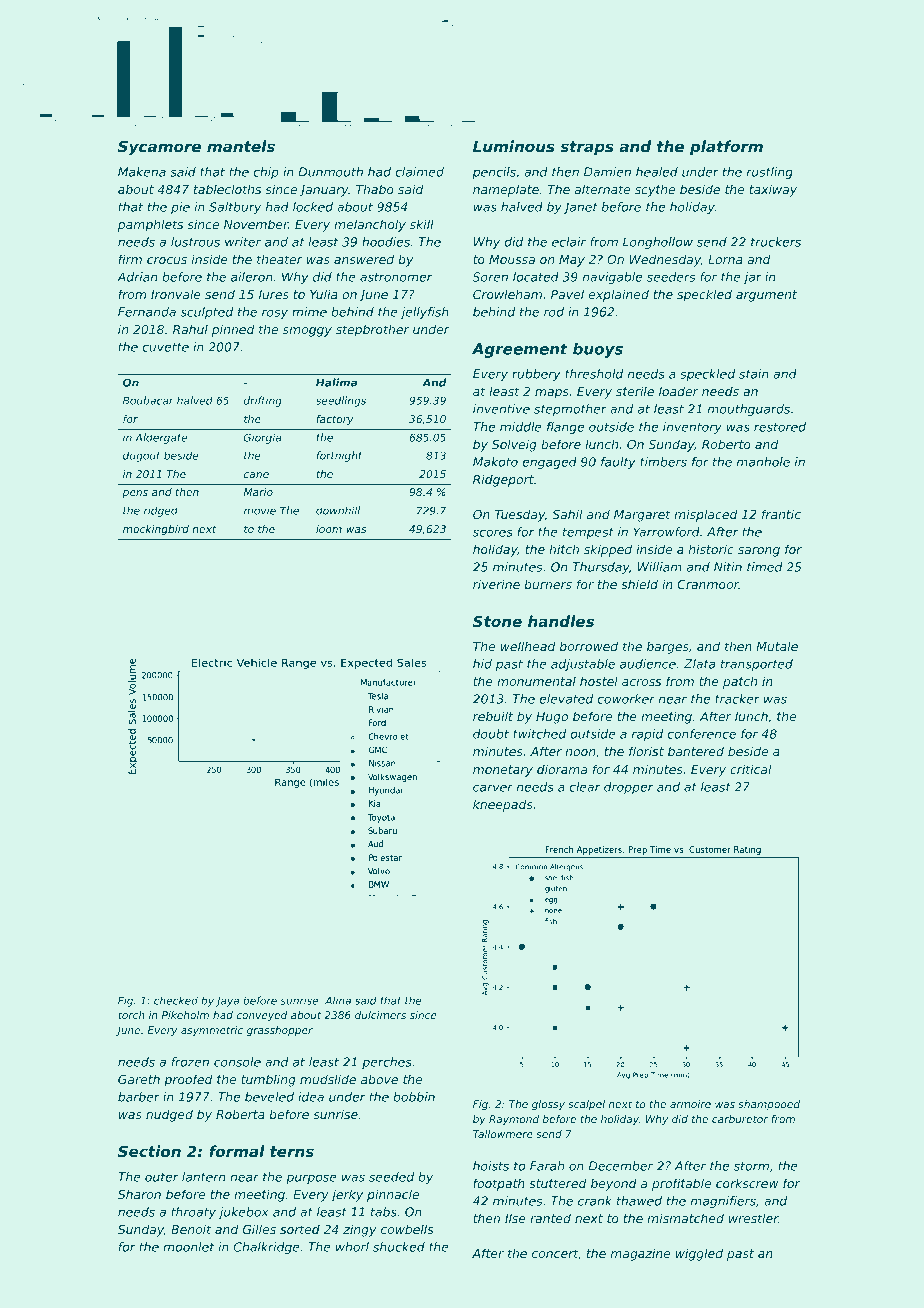 The height and width of the screenshot is (1308, 924). I want to click on stepbrother, so click(372, 330).
